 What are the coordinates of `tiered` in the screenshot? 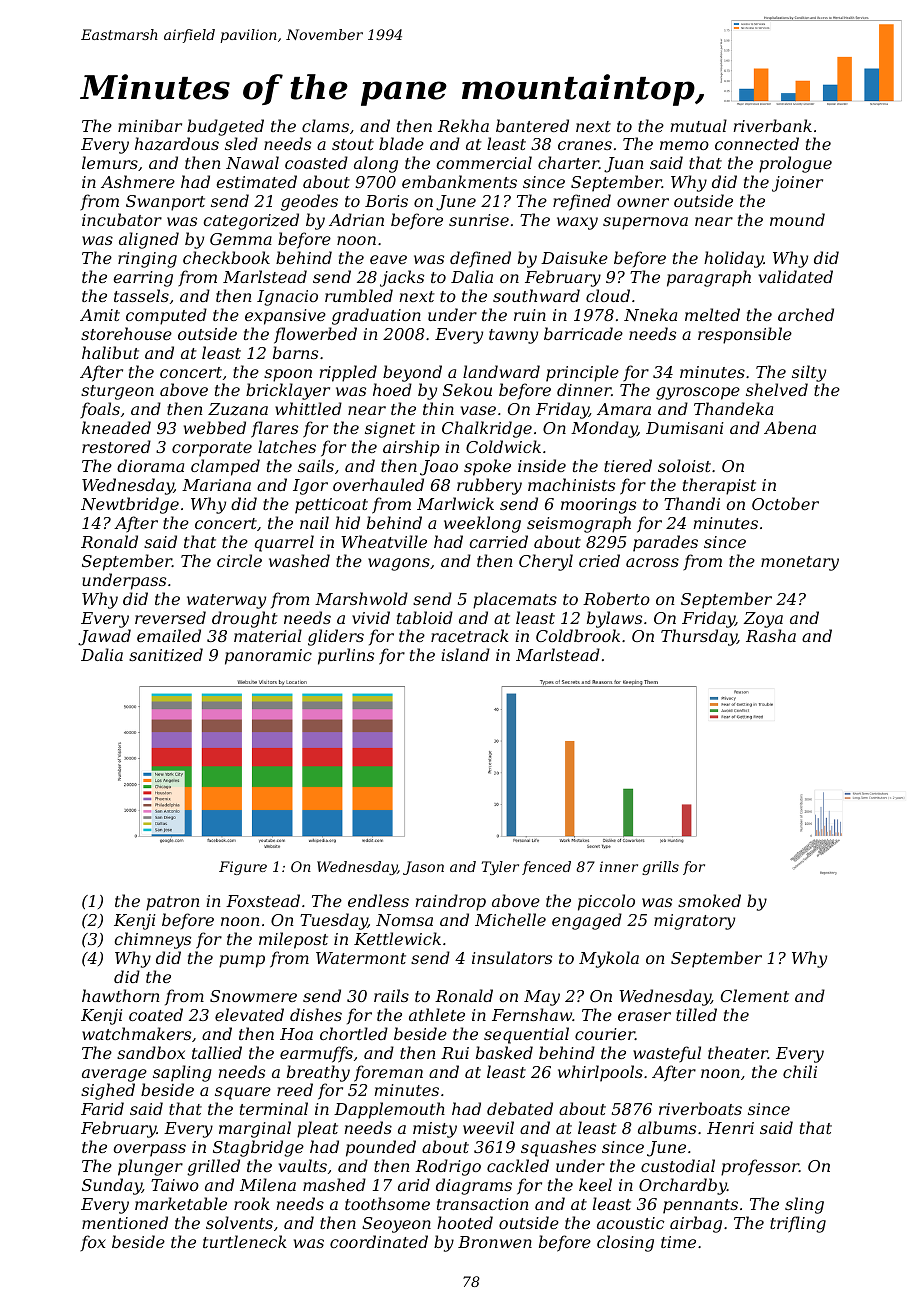 It's located at (628, 465).
